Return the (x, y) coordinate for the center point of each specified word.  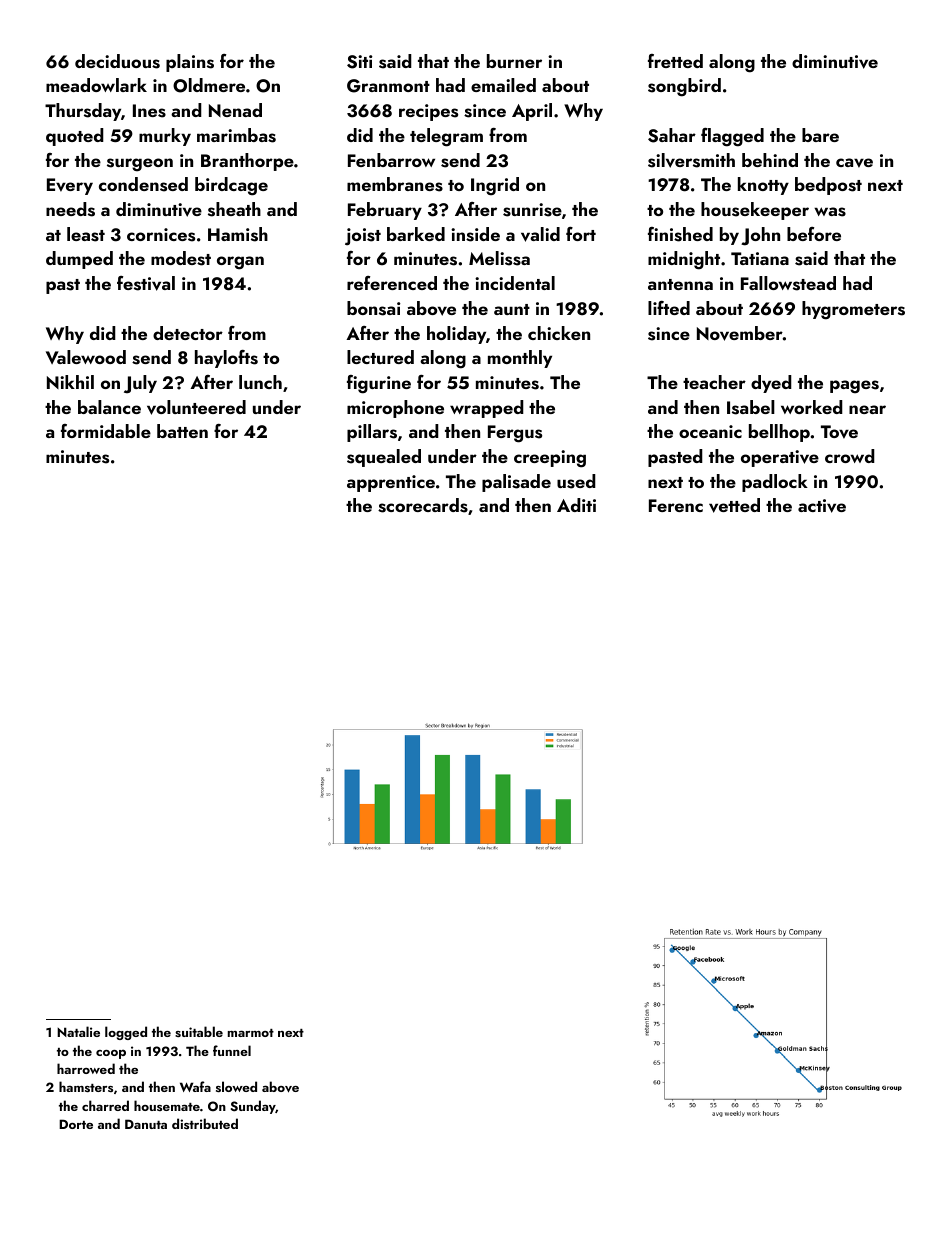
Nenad (235, 110)
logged (126, 1033)
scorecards (423, 505)
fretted (675, 61)
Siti (359, 62)
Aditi (576, 505)
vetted (734, 505)
